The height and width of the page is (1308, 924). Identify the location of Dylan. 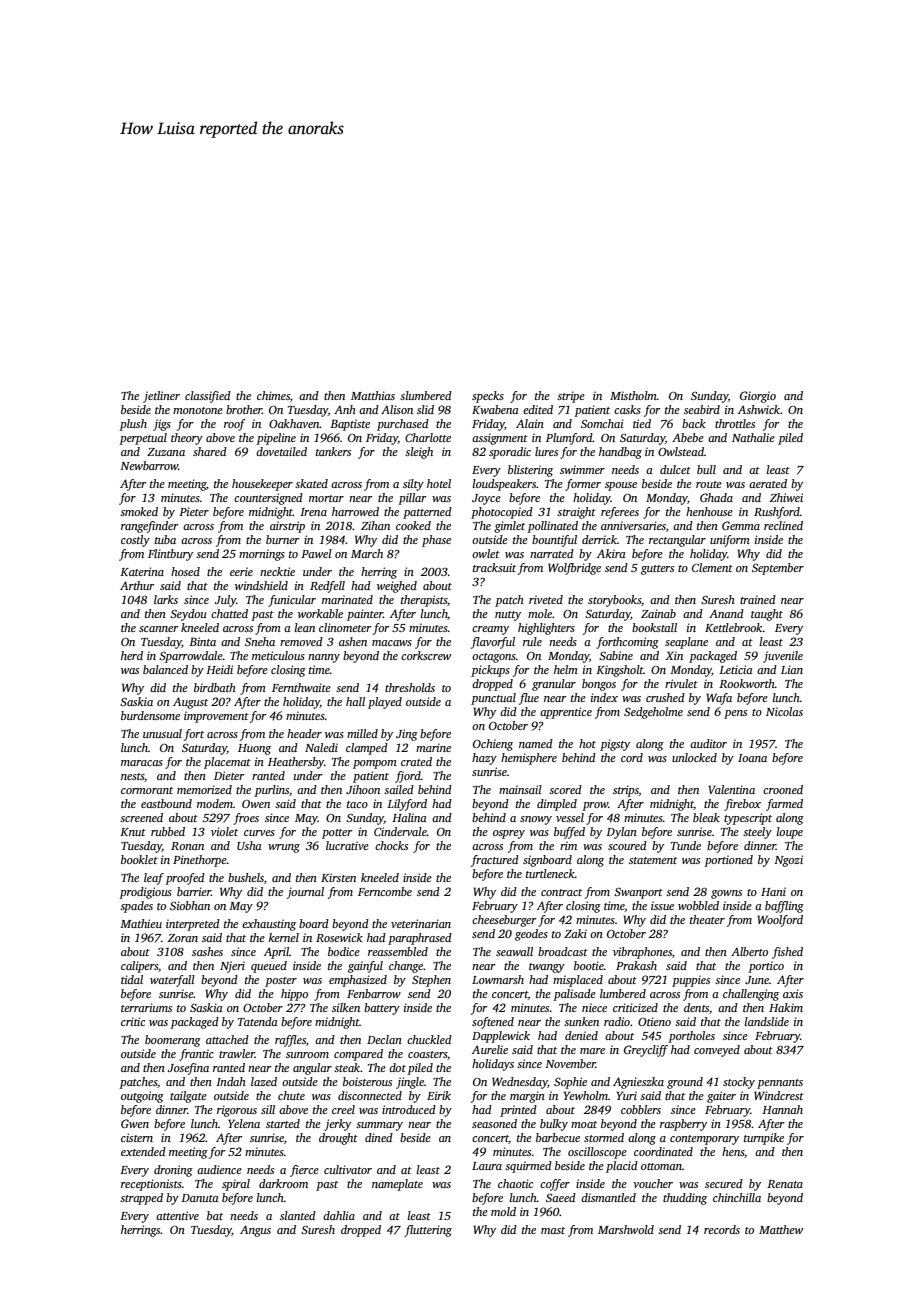
(621, 833).
